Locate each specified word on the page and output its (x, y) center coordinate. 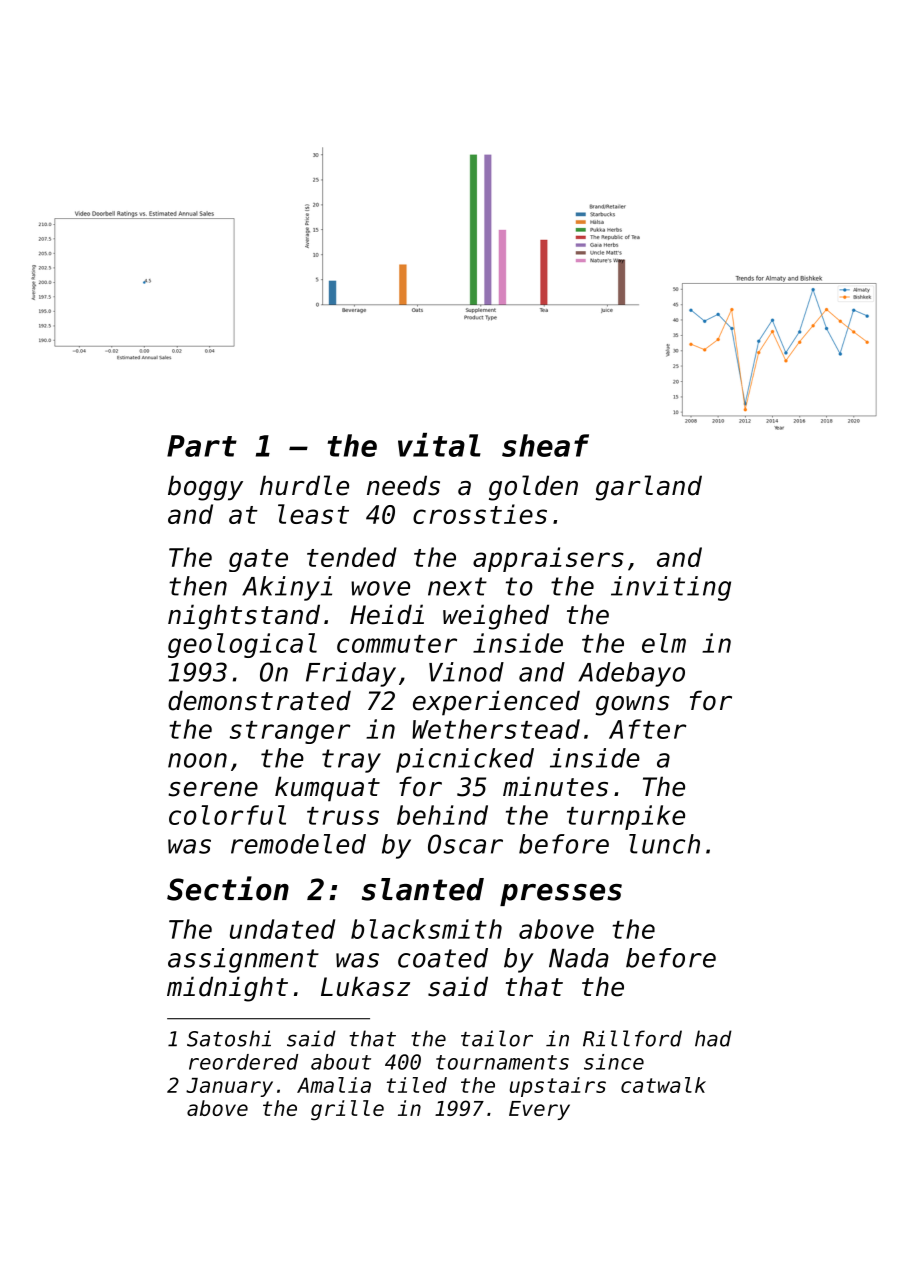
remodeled (298, 844)
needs (403, 485)
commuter (397, 644)
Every (539, 1110)
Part (202, 446)
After (647, 729)
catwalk (663, 1085)
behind (442, 815)
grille (347, 1110)
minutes (555, 786)
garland (648, 488)
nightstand (244, 617)
